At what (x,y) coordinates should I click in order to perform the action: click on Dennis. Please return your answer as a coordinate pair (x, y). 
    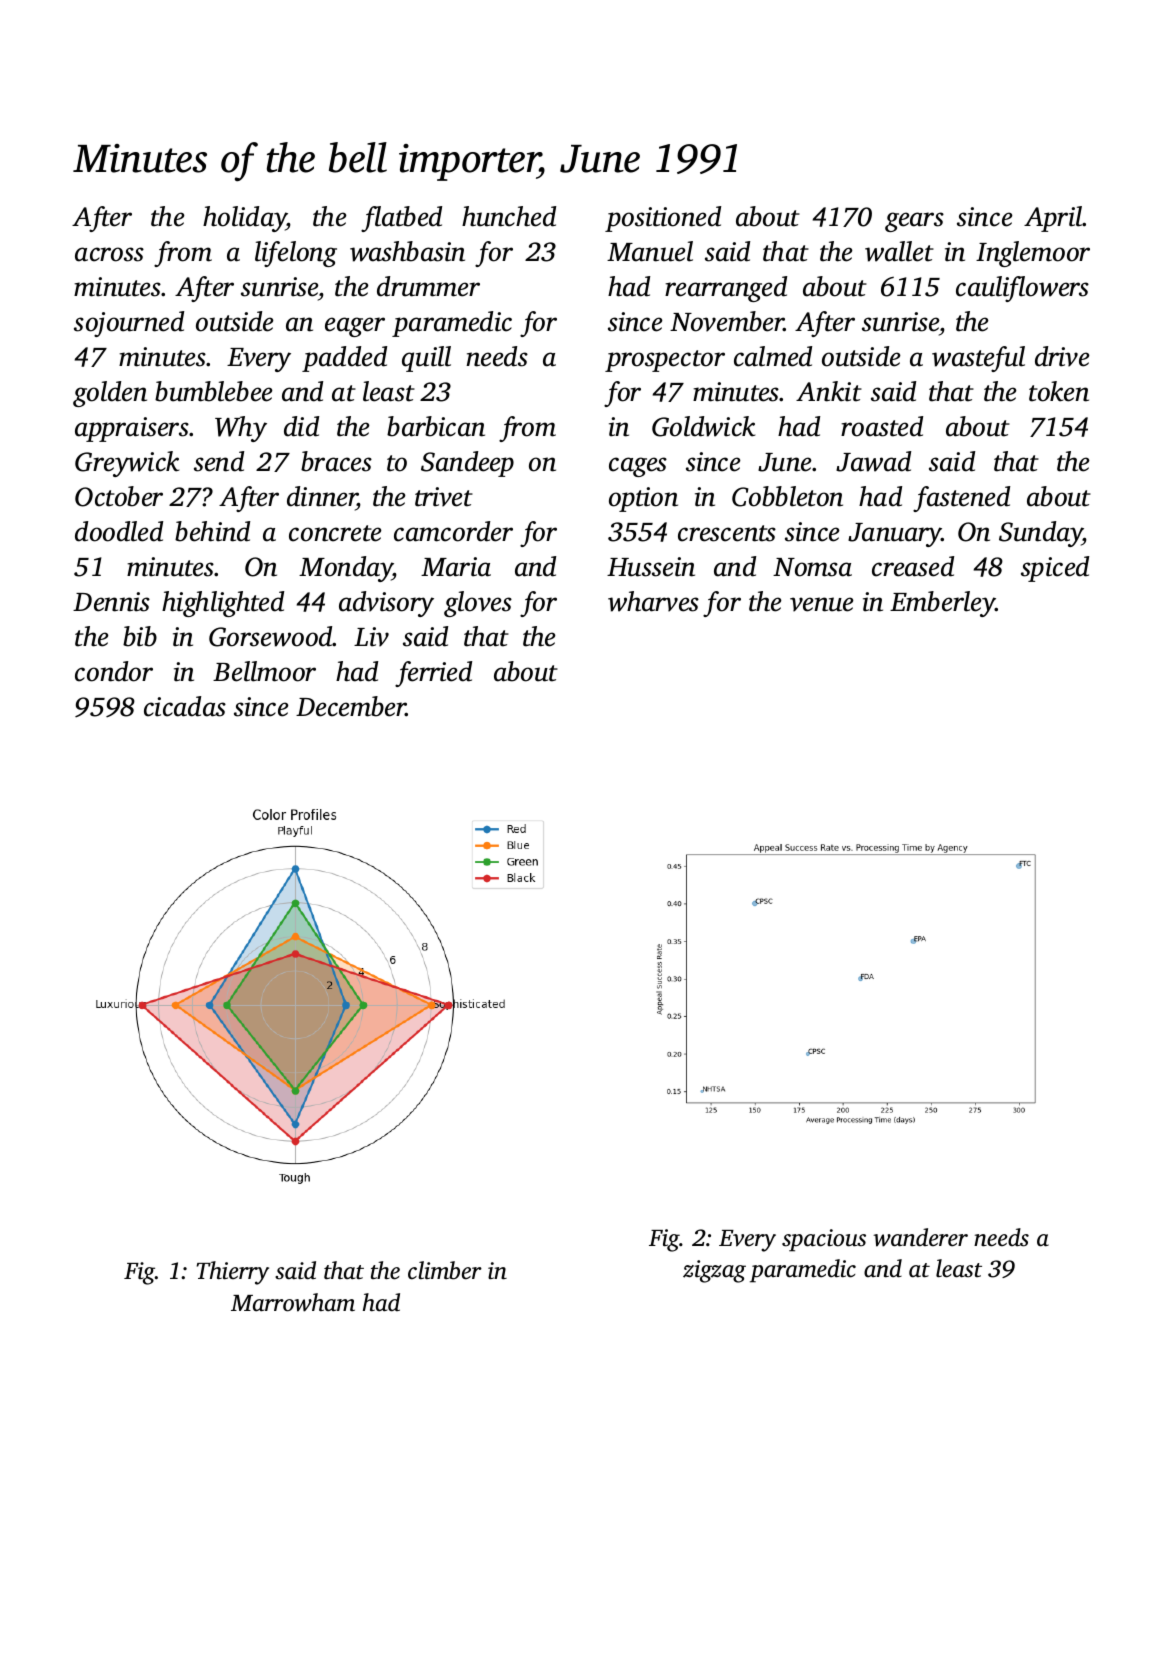
    Looking at the image, I should click on (111, 602).
